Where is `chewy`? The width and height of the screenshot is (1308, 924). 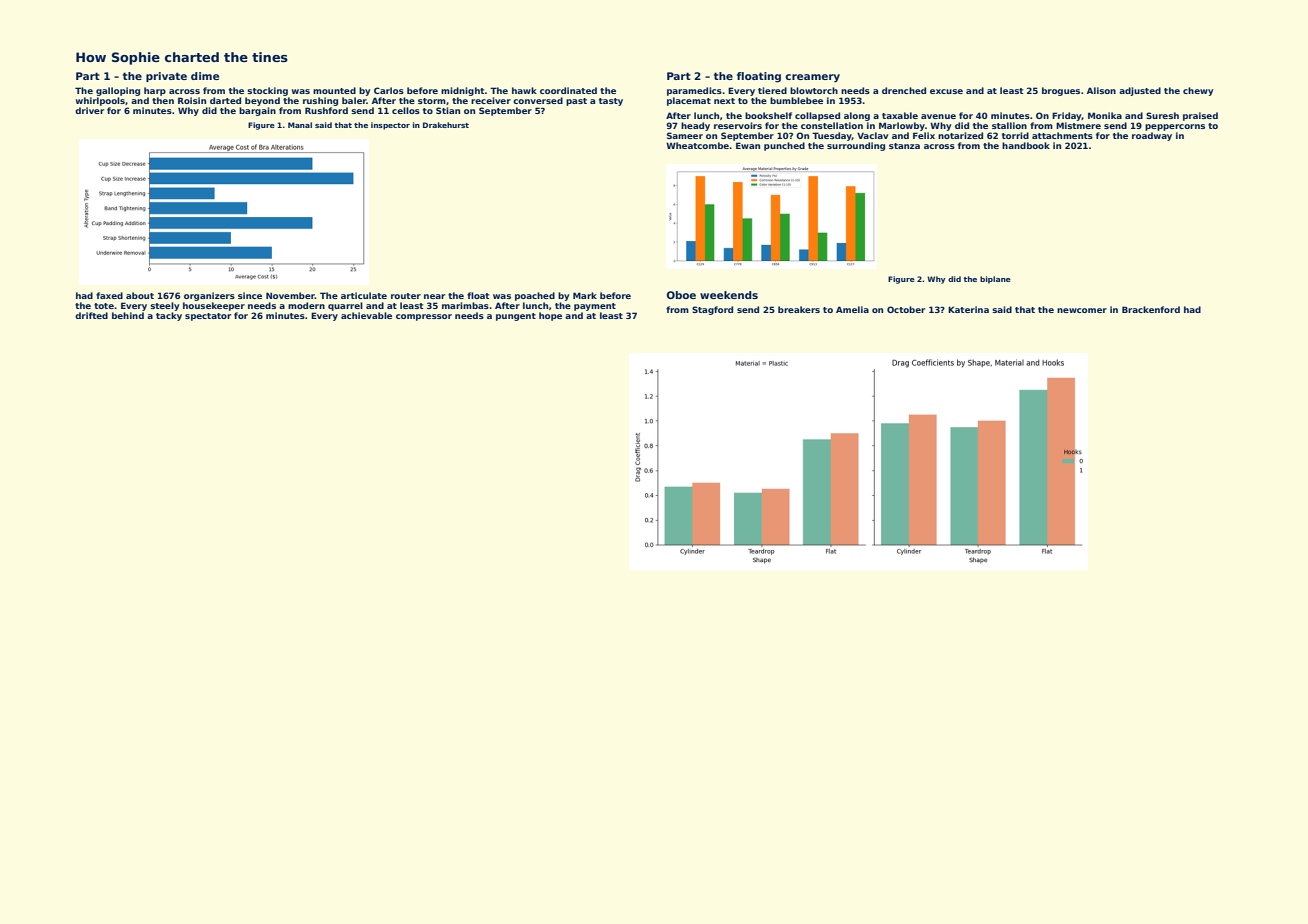 chewy is located at coordinates (1198, 91).
